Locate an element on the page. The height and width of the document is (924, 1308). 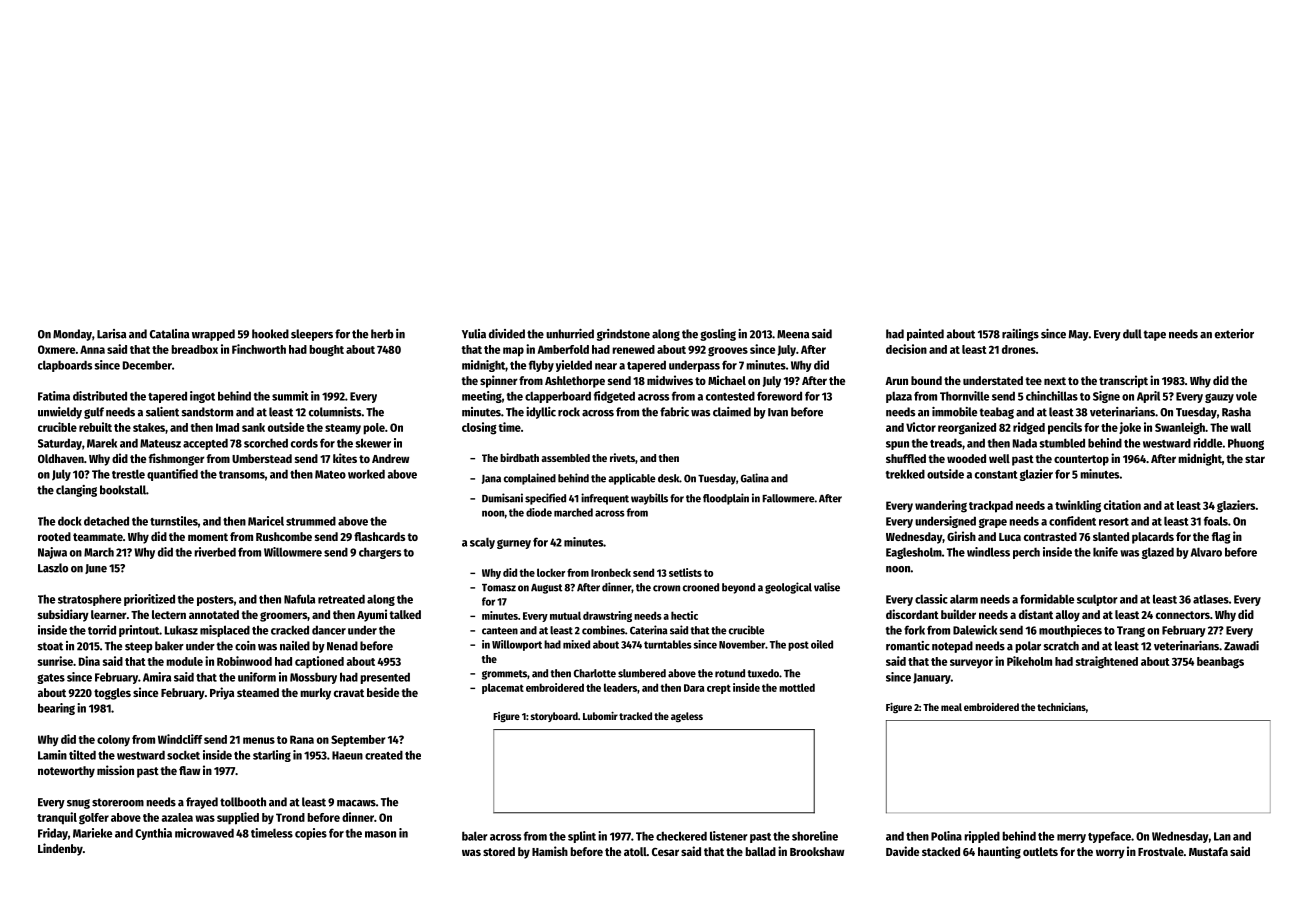
summit is located at coordinates (290, 396).
